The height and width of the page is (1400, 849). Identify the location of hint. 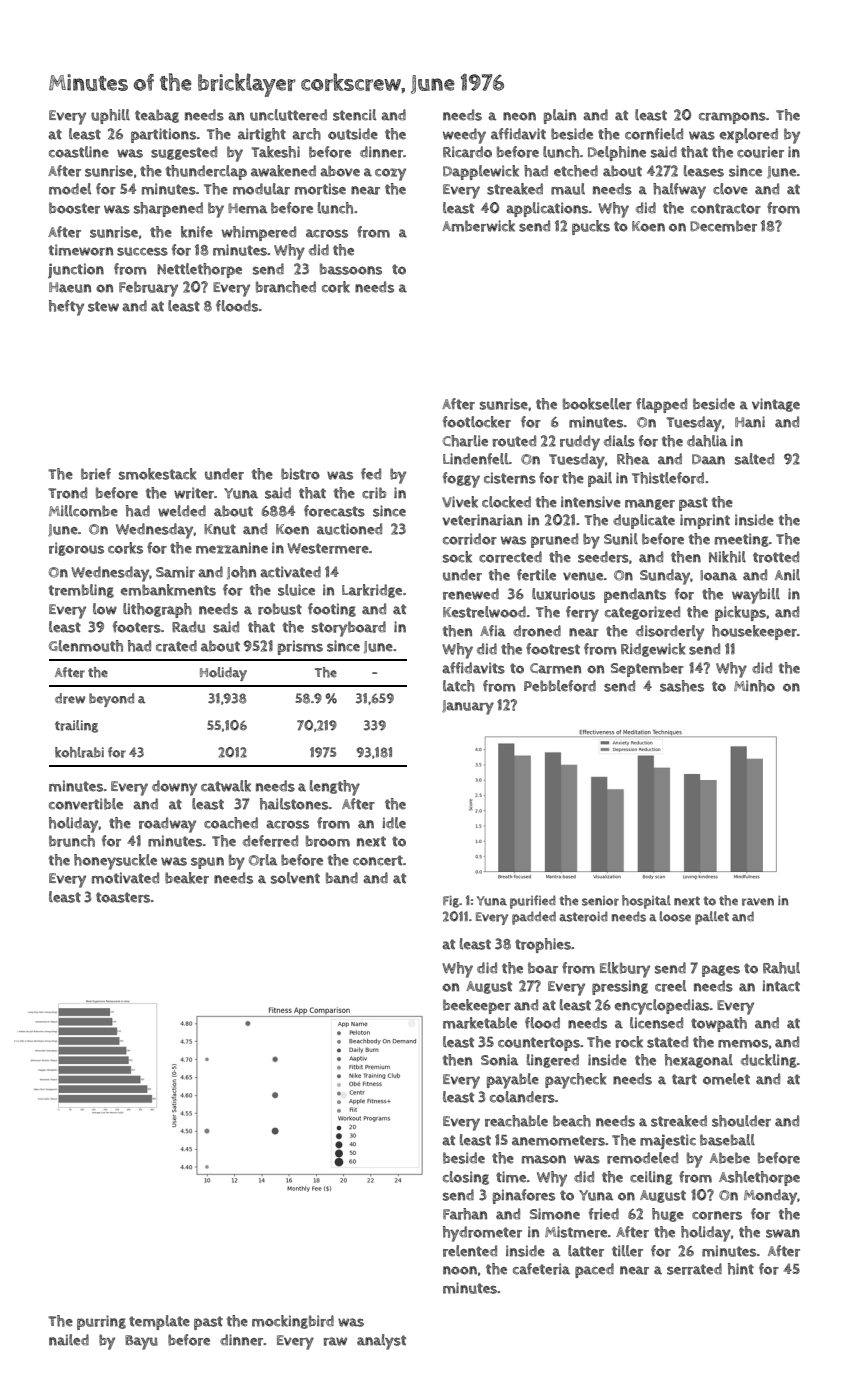
(741, 1269).
